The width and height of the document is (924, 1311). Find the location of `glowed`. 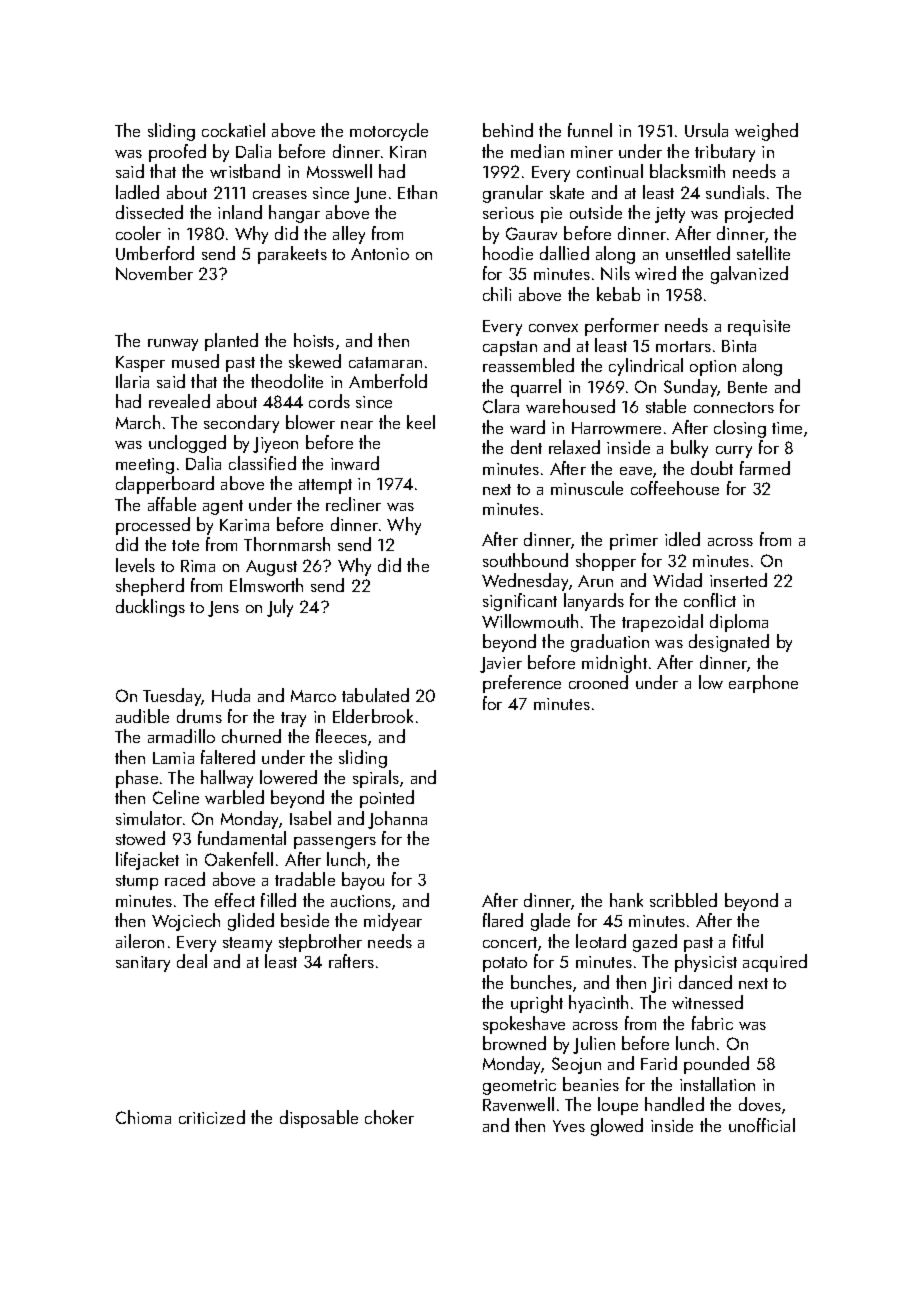

glowed is located at coordinates (617, 1127).
